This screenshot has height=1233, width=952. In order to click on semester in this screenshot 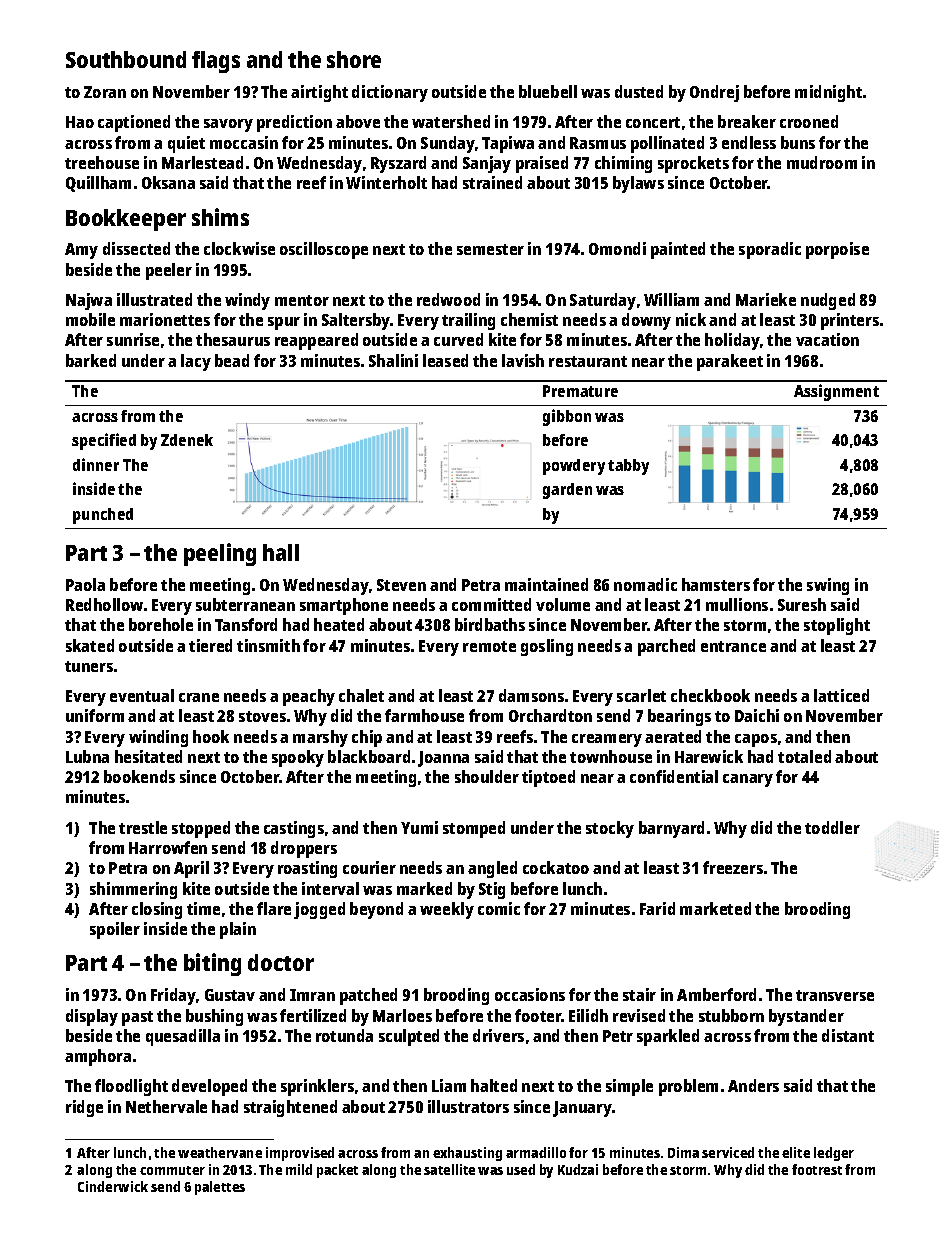, I will do `click(490, 249)`.
